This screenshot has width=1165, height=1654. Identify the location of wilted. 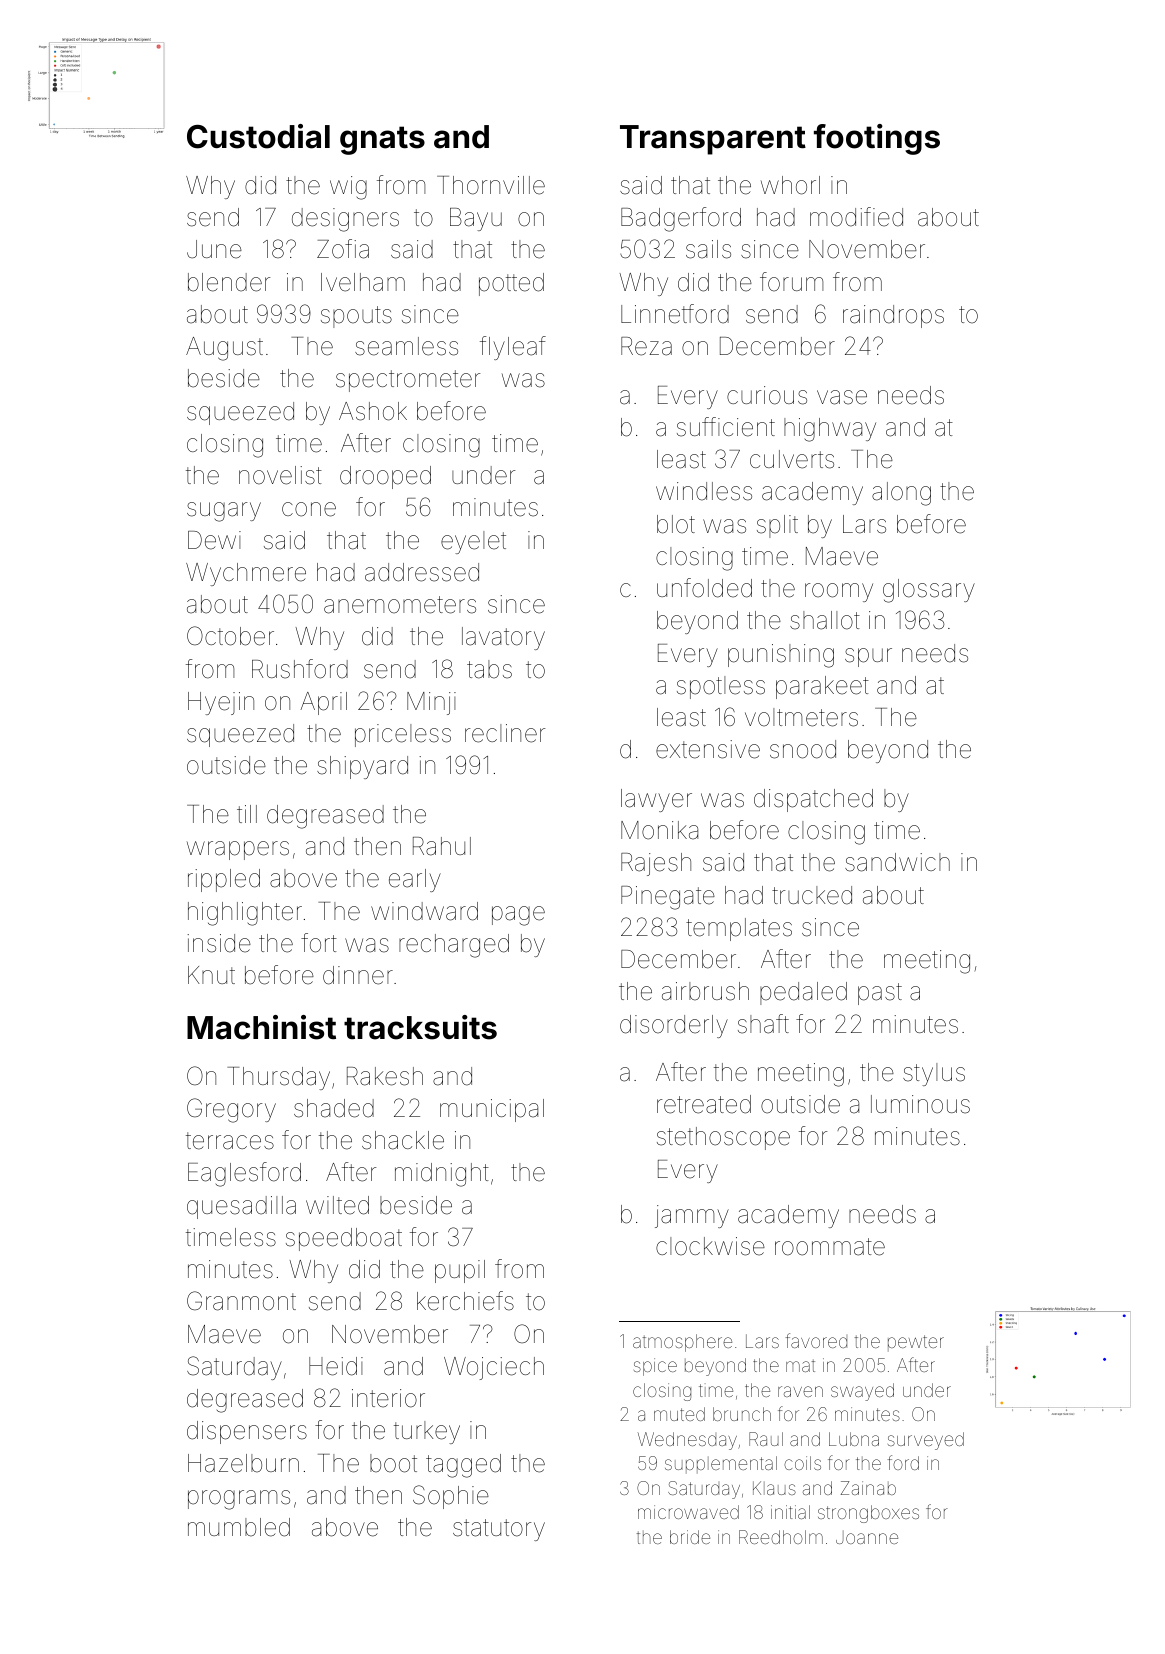
(337, 1205).
